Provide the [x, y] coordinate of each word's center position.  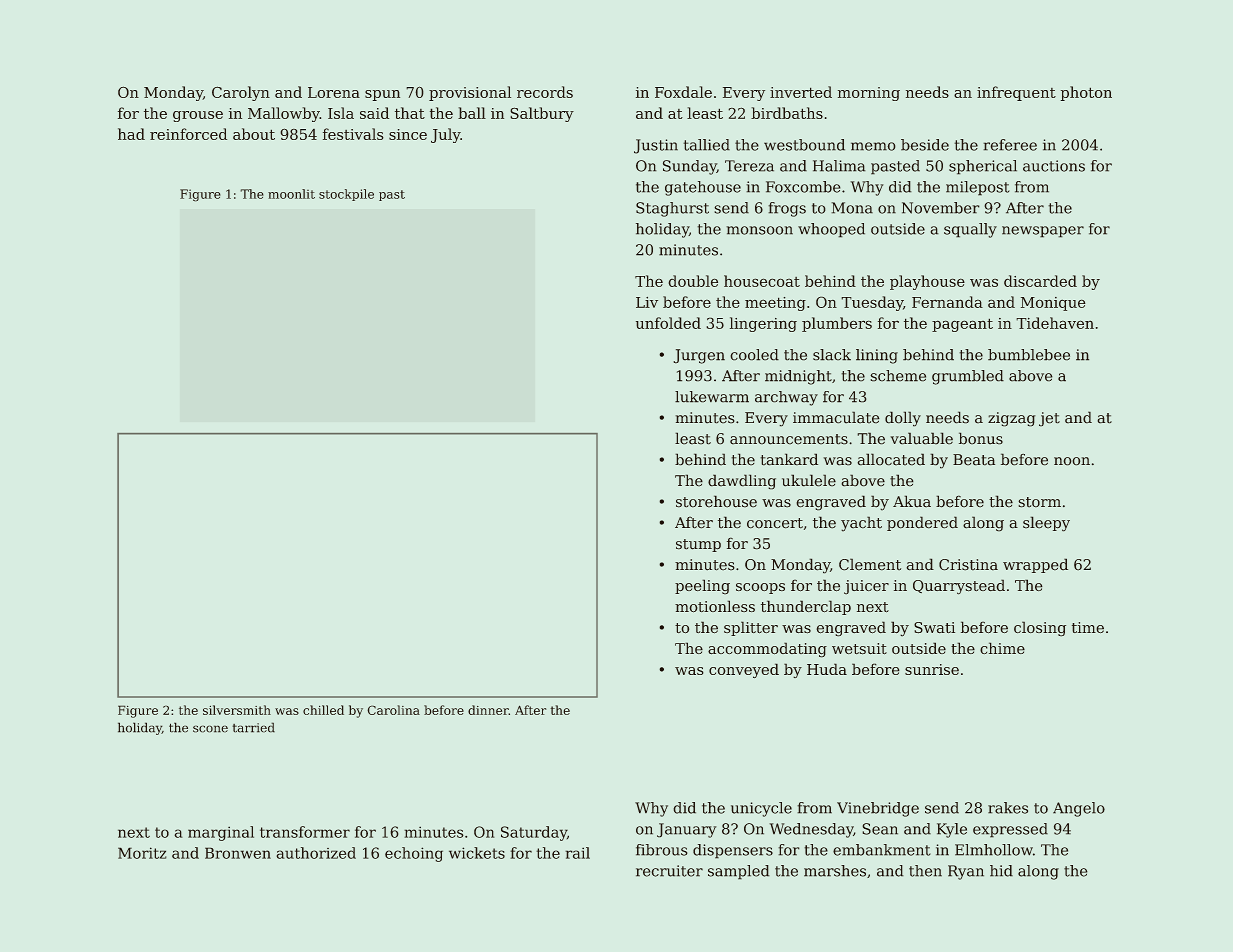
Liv [647, 302]
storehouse [716, 501]
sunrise [932, 669]
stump [698, 545]
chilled [323, 710]
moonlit [291, 194]
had [131, 134]
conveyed [744, 671]
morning [869, 94]
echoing [414, 854]
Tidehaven [1055, 323]
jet [1049, 419]
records [545, 92]
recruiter [669, 871]
